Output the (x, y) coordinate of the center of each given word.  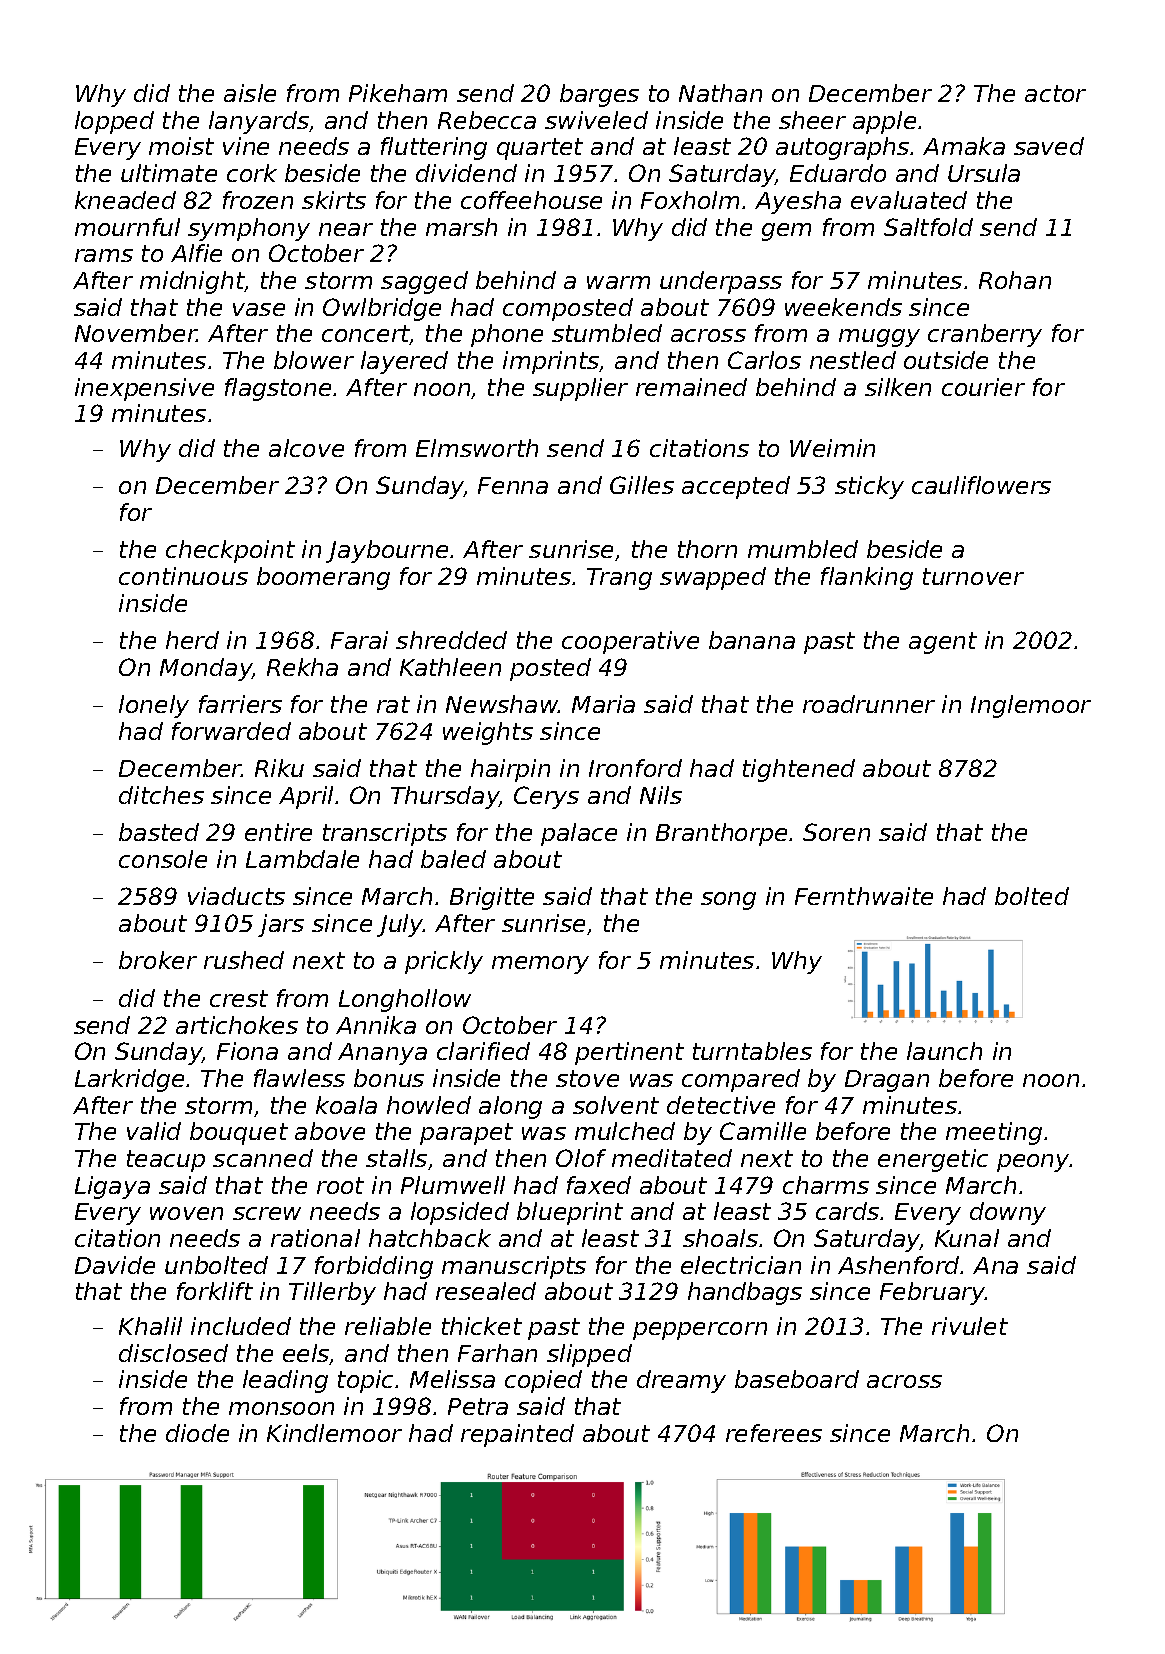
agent (943, 643)
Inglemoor (1031, 706)
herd (192, 640)
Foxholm (690, 200)
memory (540, 965)
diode (197, 1433)
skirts (334, 200)
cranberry (985, 335)
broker (158, 960)
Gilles (642, 485)
